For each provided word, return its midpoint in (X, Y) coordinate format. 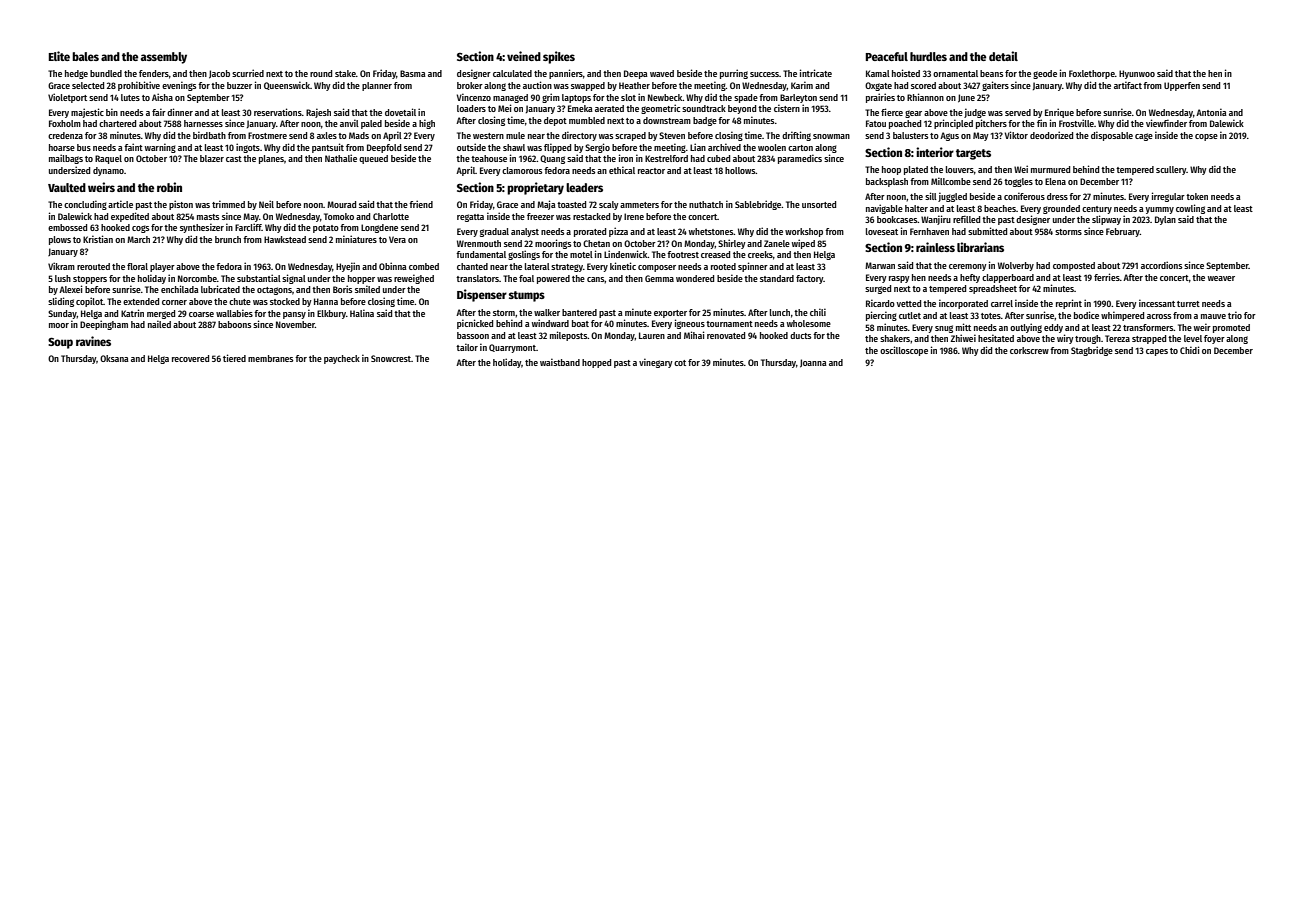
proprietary (535, 188)
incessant (1157, 303)
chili (818, 312)
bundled (106, 73)
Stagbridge (1092, 351)
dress (1057, 196)
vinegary (656, 363)
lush (63, 278)
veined (524, 56)
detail (1003, 56)
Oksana (114, 358)
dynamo (108, 171)
